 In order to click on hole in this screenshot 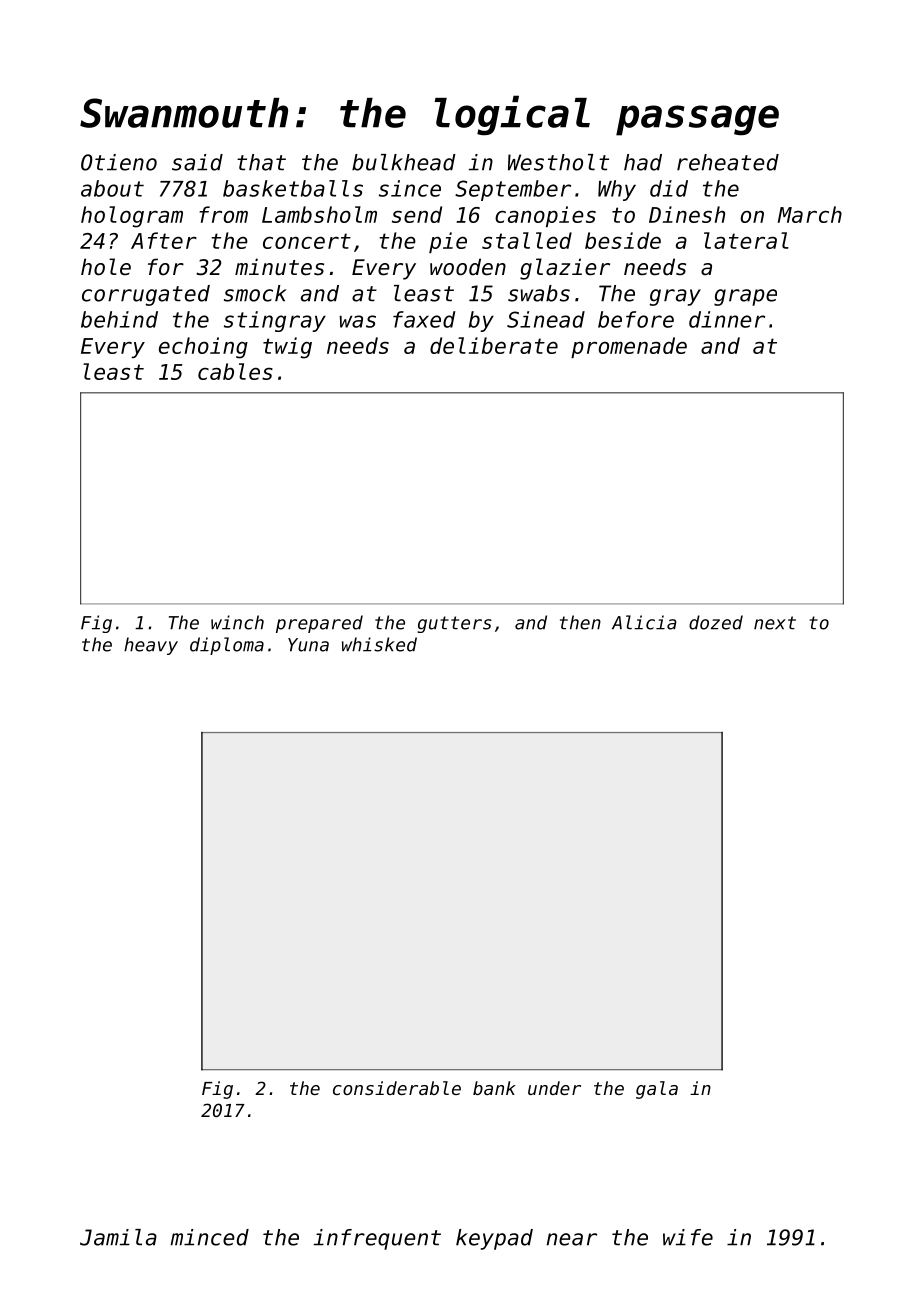, I will do `click(106, 267)`.
